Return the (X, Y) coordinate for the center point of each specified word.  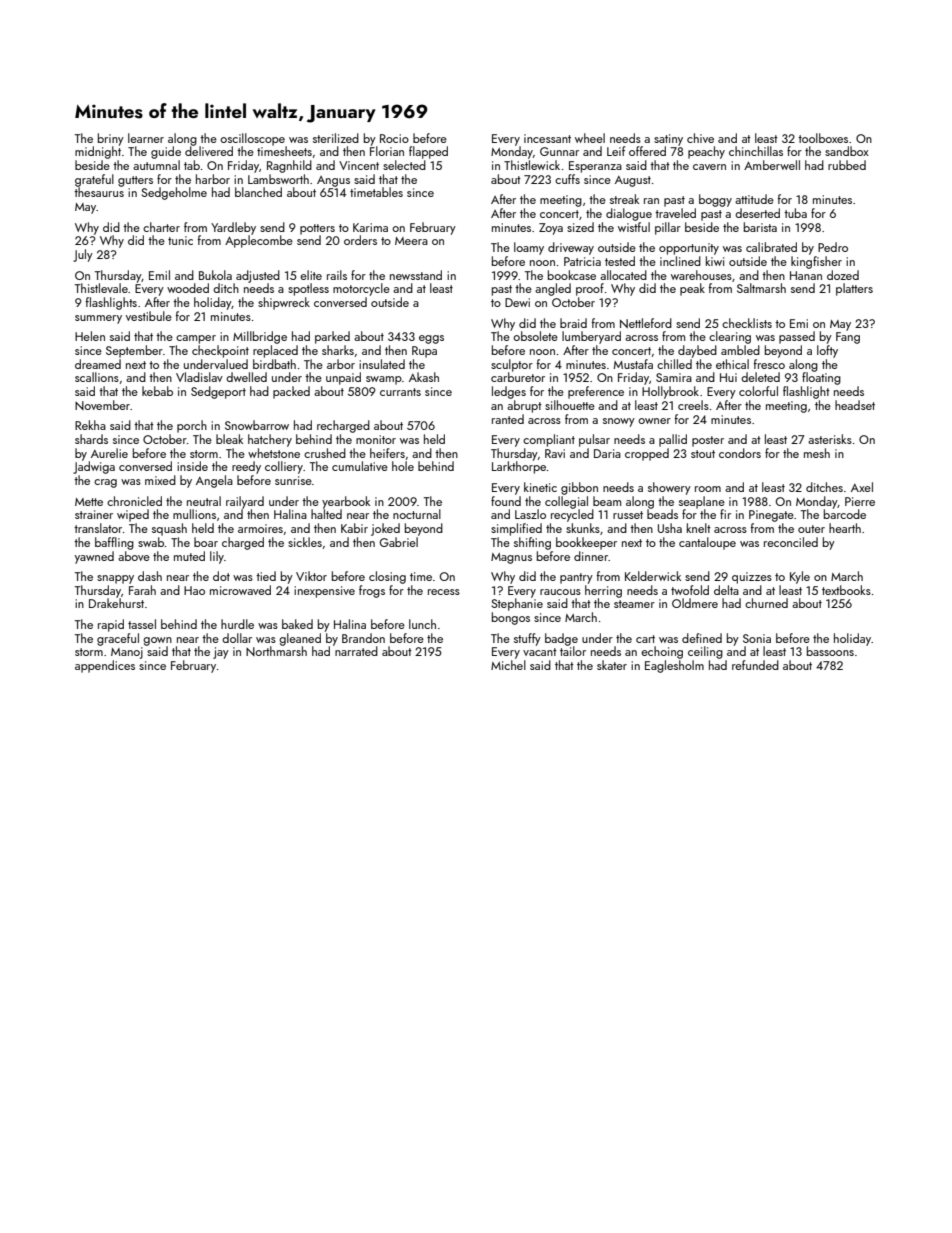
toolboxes (823, 138)
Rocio (394, 138)
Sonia (757, 638)
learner (146, 138)
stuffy (527, 639)
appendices (105, 666)
